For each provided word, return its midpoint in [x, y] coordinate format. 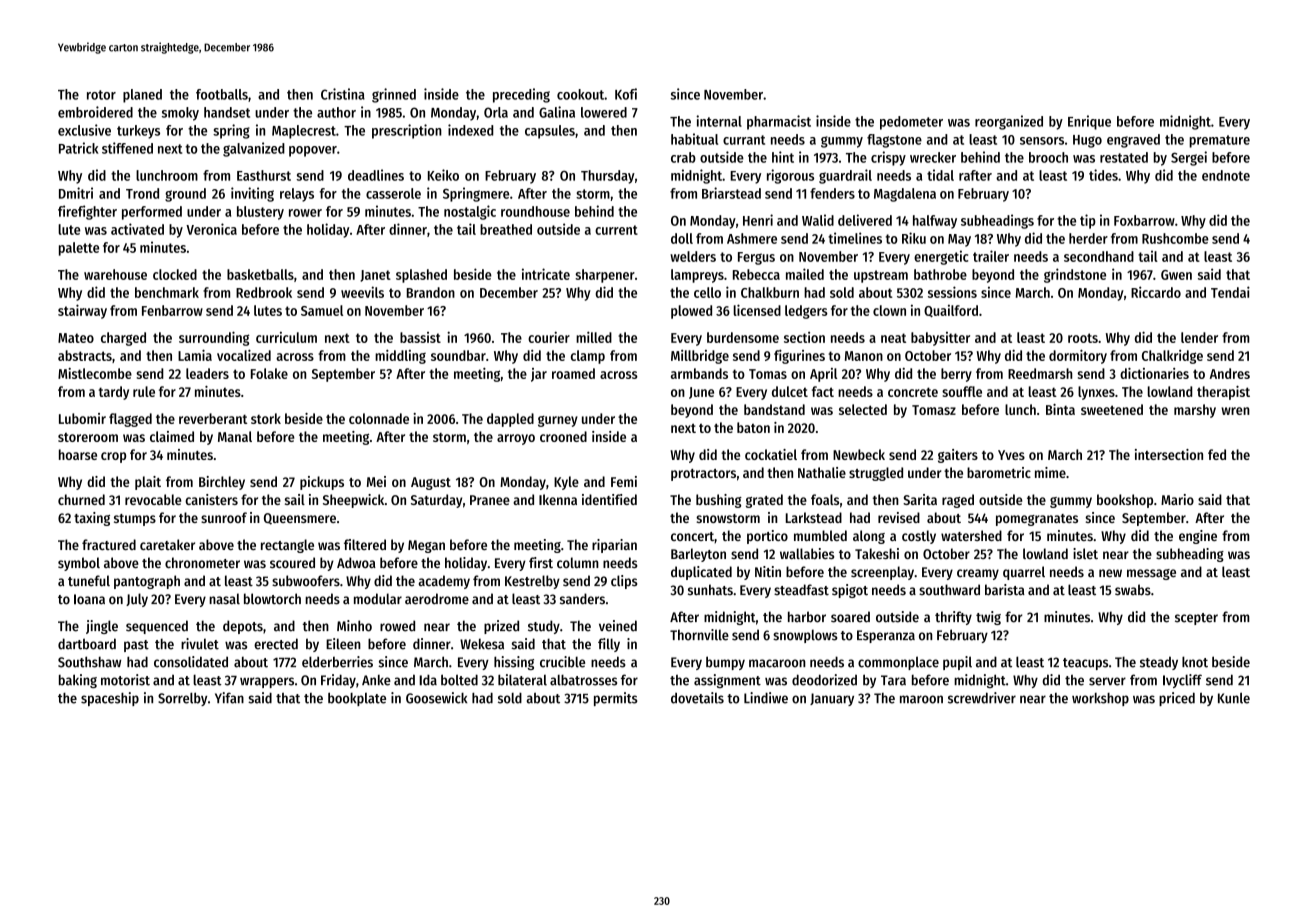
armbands [699, 373]
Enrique [1089, 122]
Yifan [229, 698]
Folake [269, 373]
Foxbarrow [1144, 220]
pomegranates [1037, 520]
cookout [580, 94]
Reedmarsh [1040, 373]
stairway [82, 311]
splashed [421, 276]
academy [444, 582]
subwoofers [306, 581]
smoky [180, 114]
